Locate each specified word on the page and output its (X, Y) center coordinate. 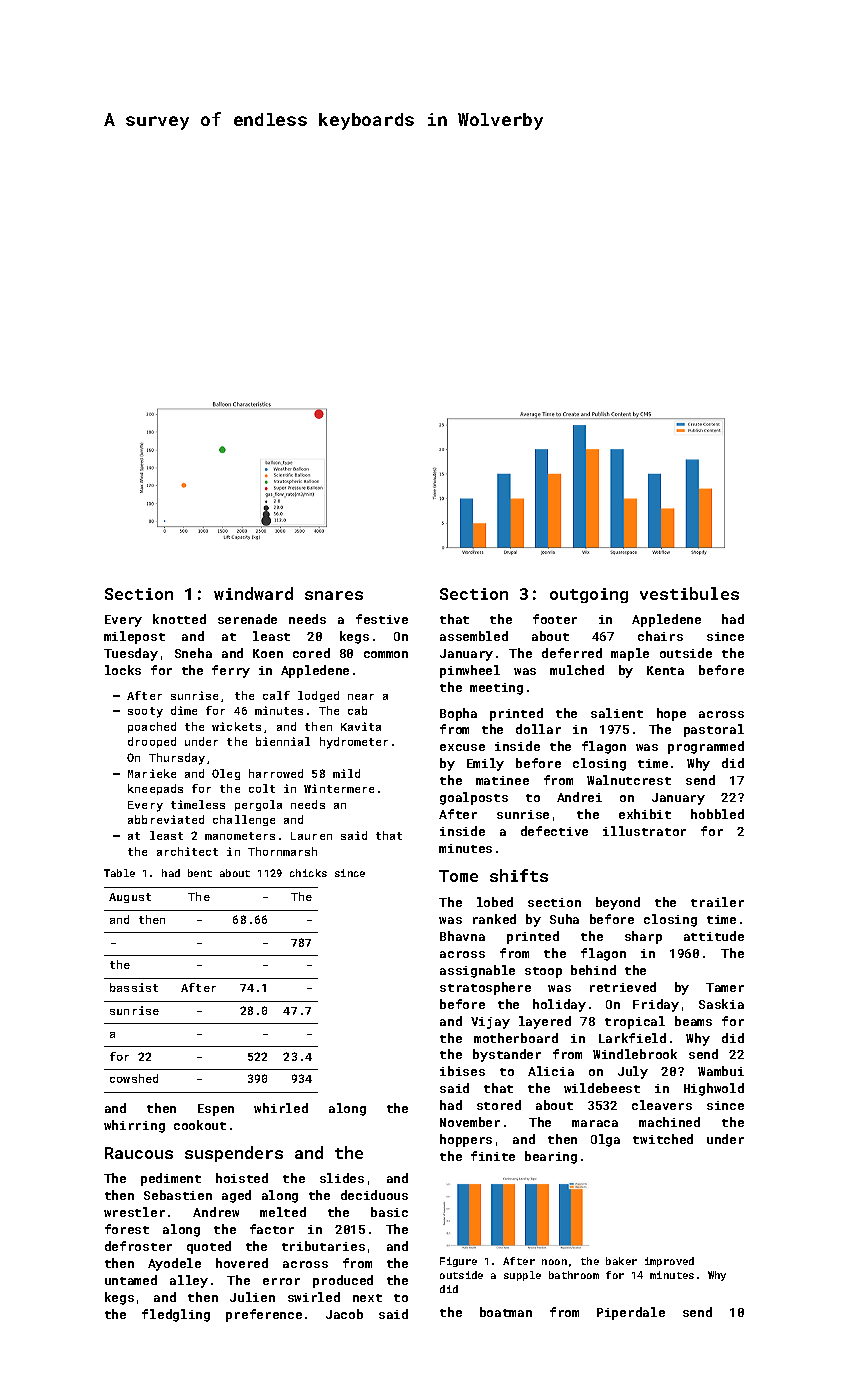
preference (264, 1315)
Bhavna (462, 936)
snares (334, 595)
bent (200, 873)
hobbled (717, 814)
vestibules (689, 593)
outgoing (589, 595)
